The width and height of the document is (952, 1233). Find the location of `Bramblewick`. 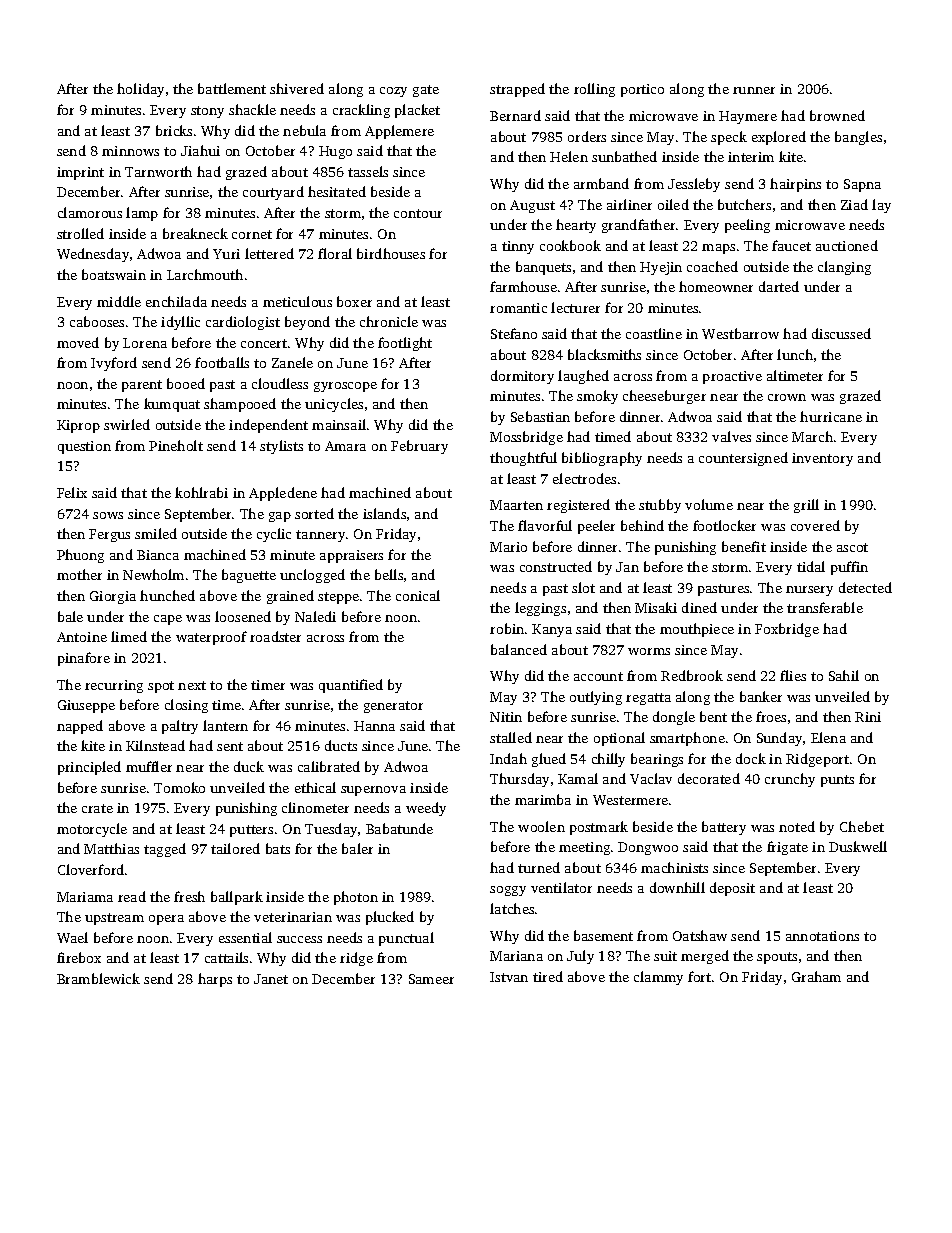

Bramblewick is located at coordinates (98, 978).
